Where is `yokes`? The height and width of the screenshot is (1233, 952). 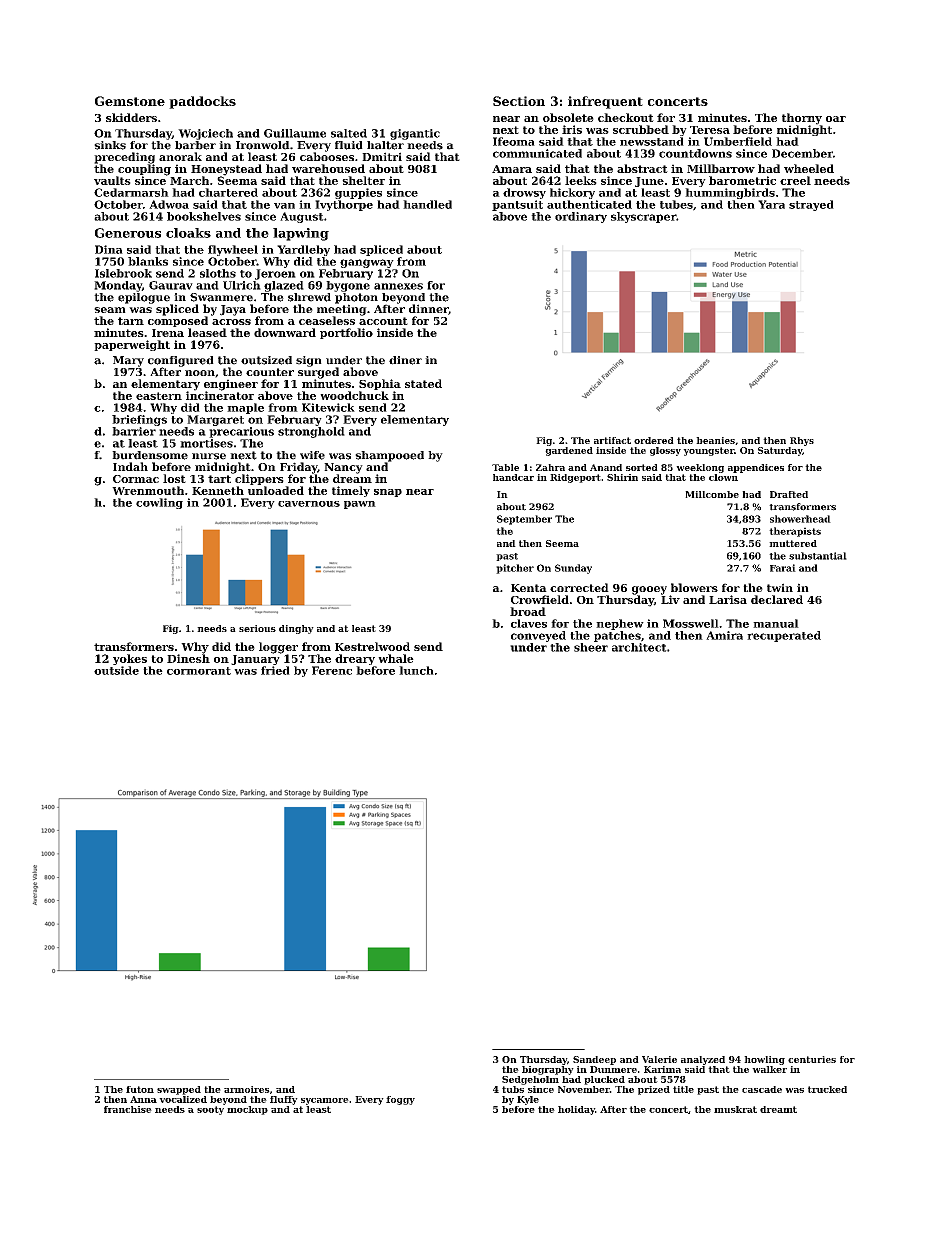 yokes is located at coordinates (130, 659).
